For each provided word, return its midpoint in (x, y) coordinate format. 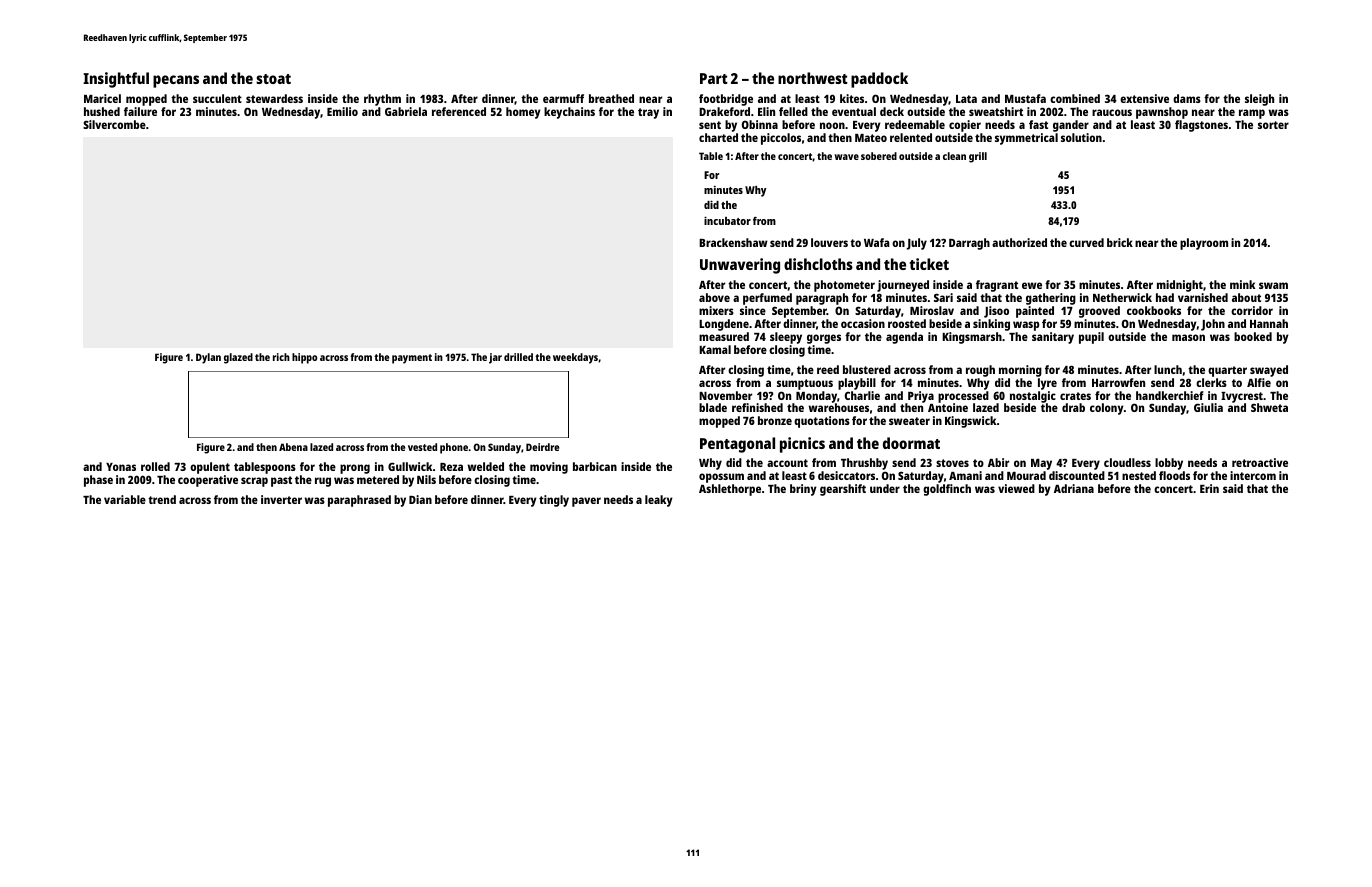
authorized (1019, 242)
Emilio (342, 111)
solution (1081, 137)
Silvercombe (114, 124)
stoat (273, 79)
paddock (879, 80)
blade (713, 407)
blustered (867, 369)
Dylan (208, 358)
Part (714, 78)
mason (1188, 337)
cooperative (208, 481)
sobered (879, 156)
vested (422, 447)
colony (1107, 409)
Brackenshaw (733, 242)
